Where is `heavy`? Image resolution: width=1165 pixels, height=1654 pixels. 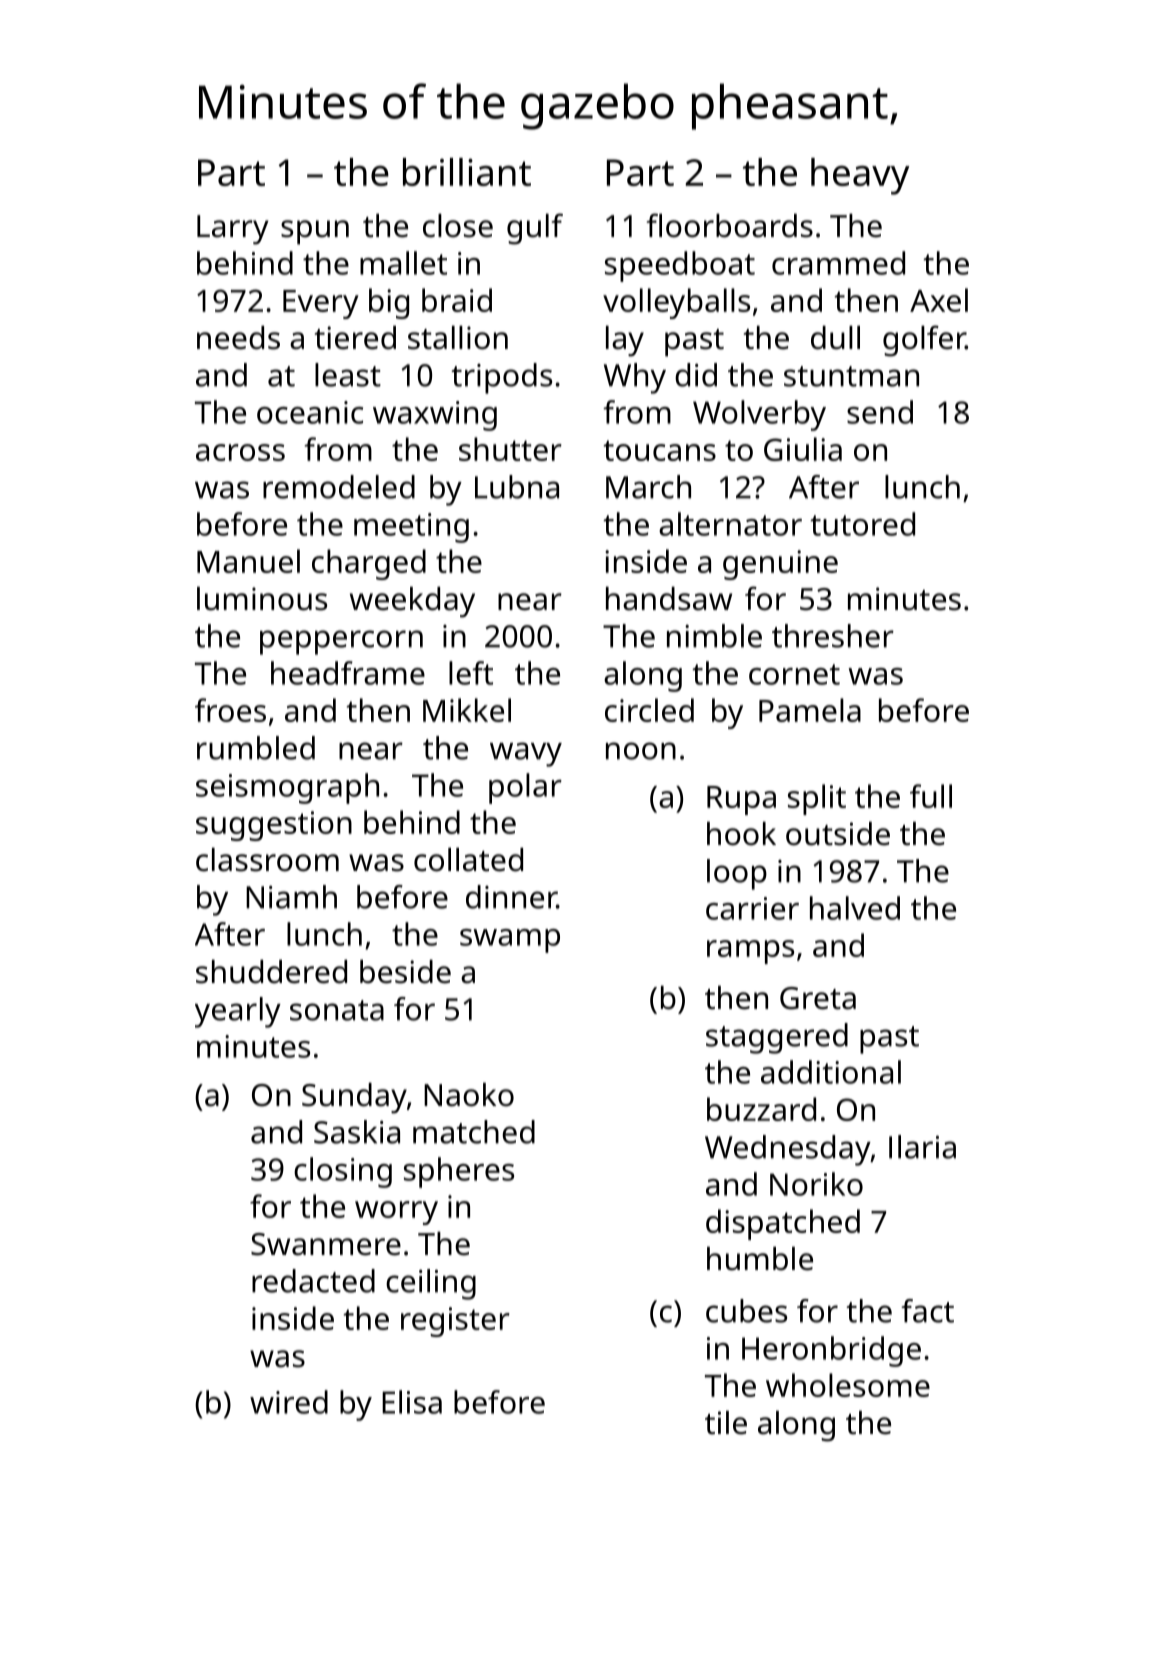 heavy is located at coordinates (860, 176).
